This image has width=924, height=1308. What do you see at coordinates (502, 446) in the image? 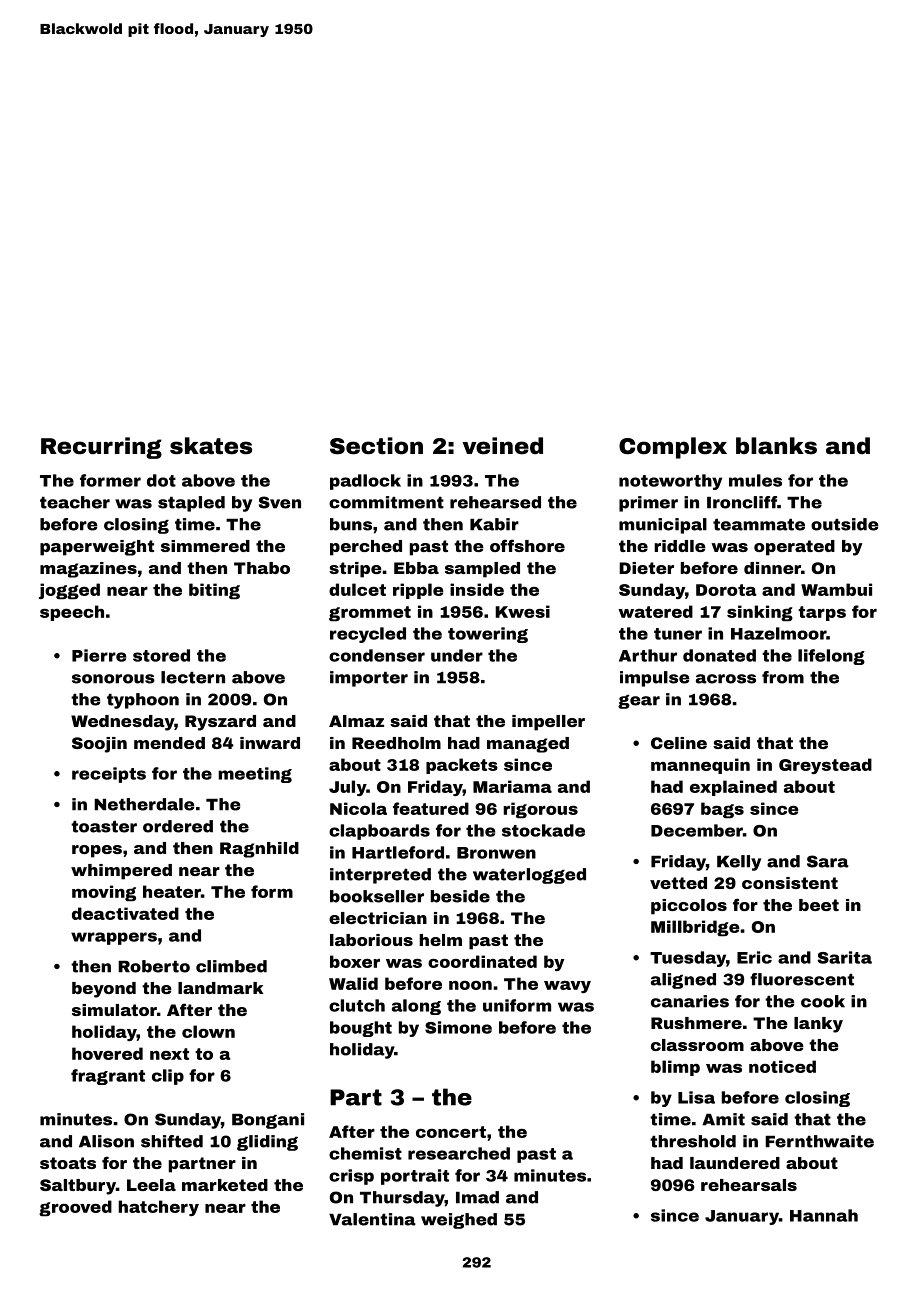
I see `veined` at bounding box center [502, 446].
